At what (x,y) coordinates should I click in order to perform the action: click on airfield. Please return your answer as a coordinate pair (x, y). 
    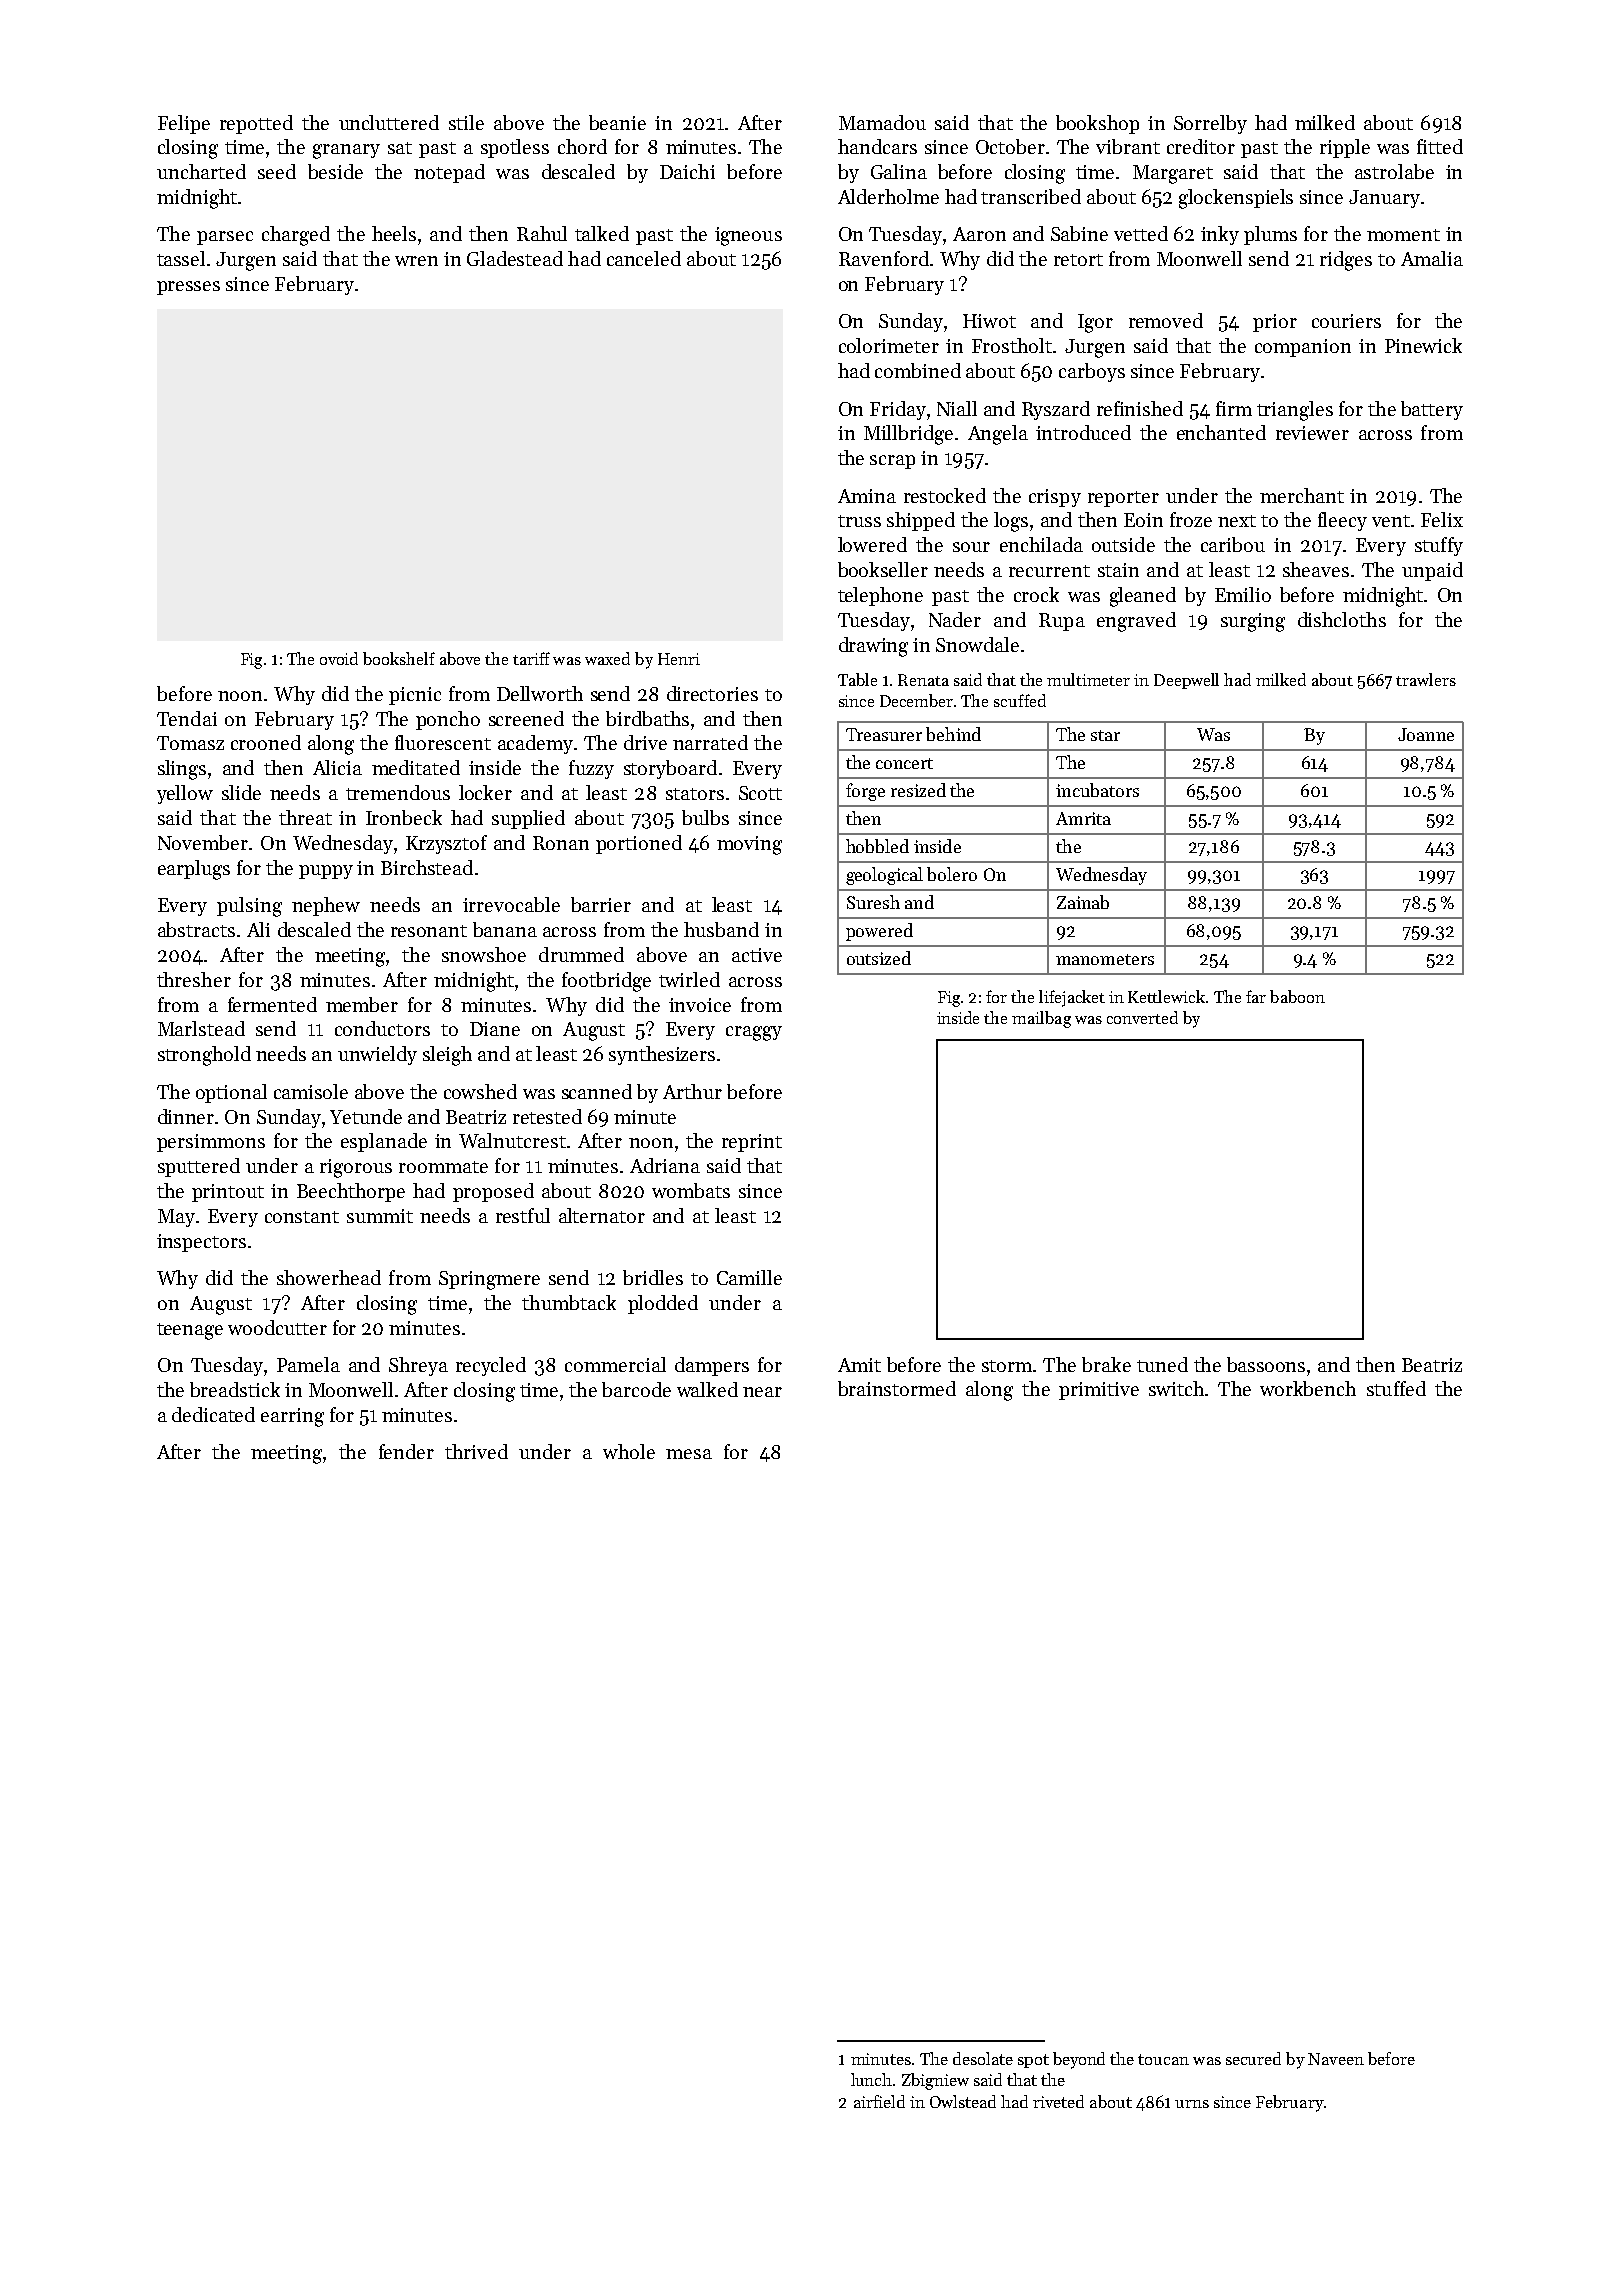
    Looking at the image, I should click on (879, 2101).
